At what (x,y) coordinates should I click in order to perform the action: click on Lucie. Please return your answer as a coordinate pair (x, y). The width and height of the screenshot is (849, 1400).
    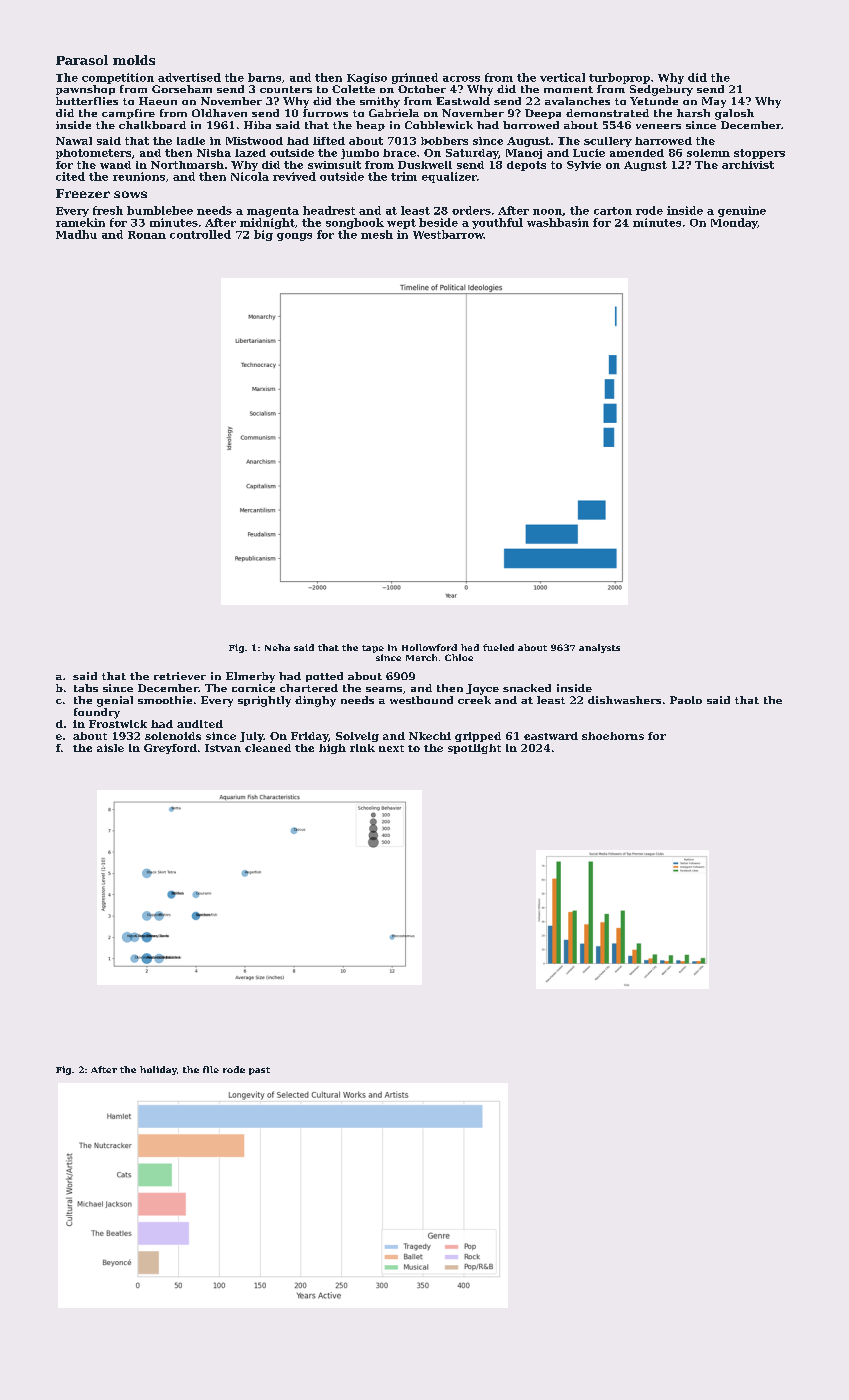
    Looking at the image, I should click on (589, 153).
